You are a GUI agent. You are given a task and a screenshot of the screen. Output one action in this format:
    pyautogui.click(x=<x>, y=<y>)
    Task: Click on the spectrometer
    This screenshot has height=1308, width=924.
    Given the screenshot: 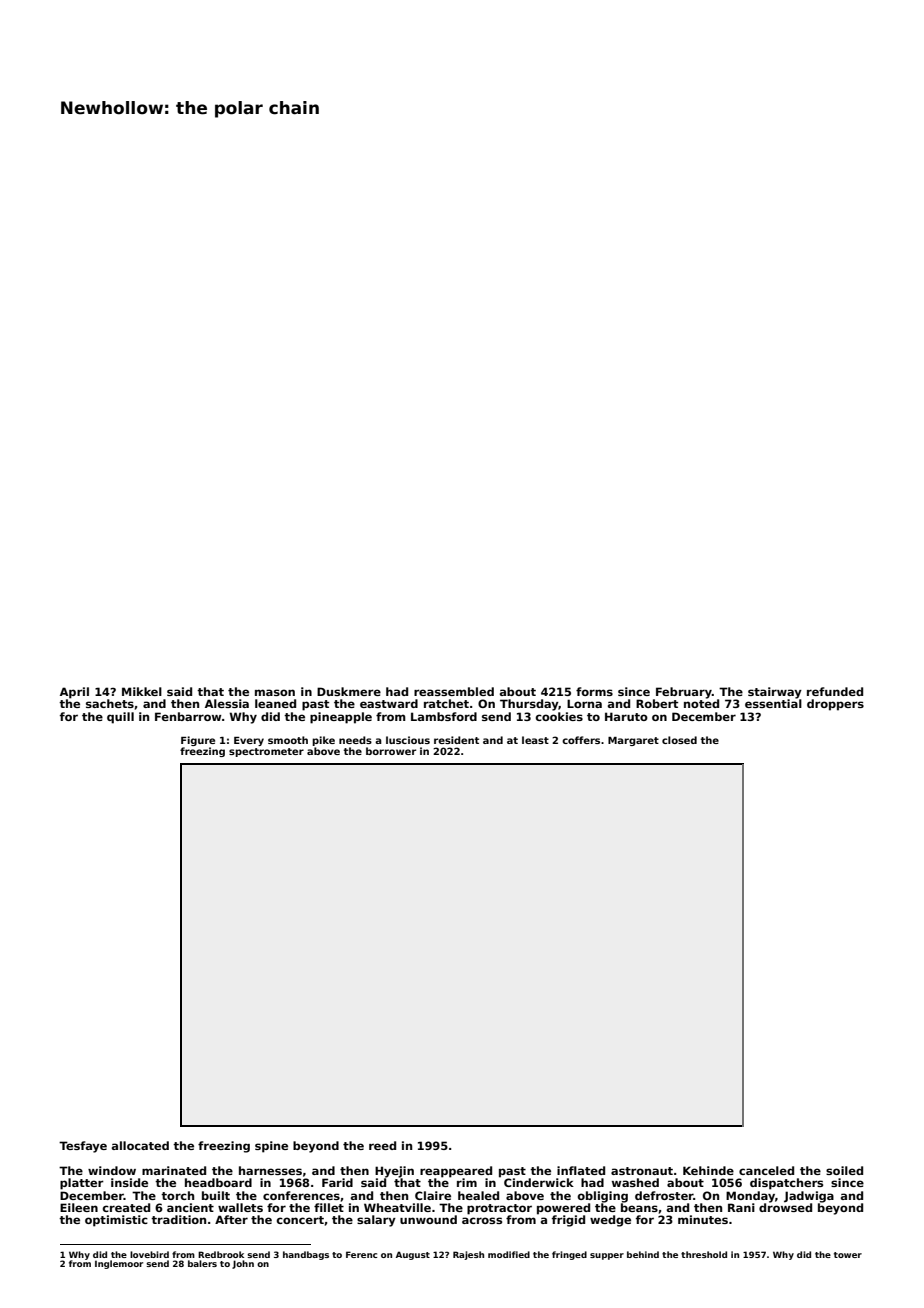 What is the action you would take?
    pyautogui.click(x=266, y=752)
